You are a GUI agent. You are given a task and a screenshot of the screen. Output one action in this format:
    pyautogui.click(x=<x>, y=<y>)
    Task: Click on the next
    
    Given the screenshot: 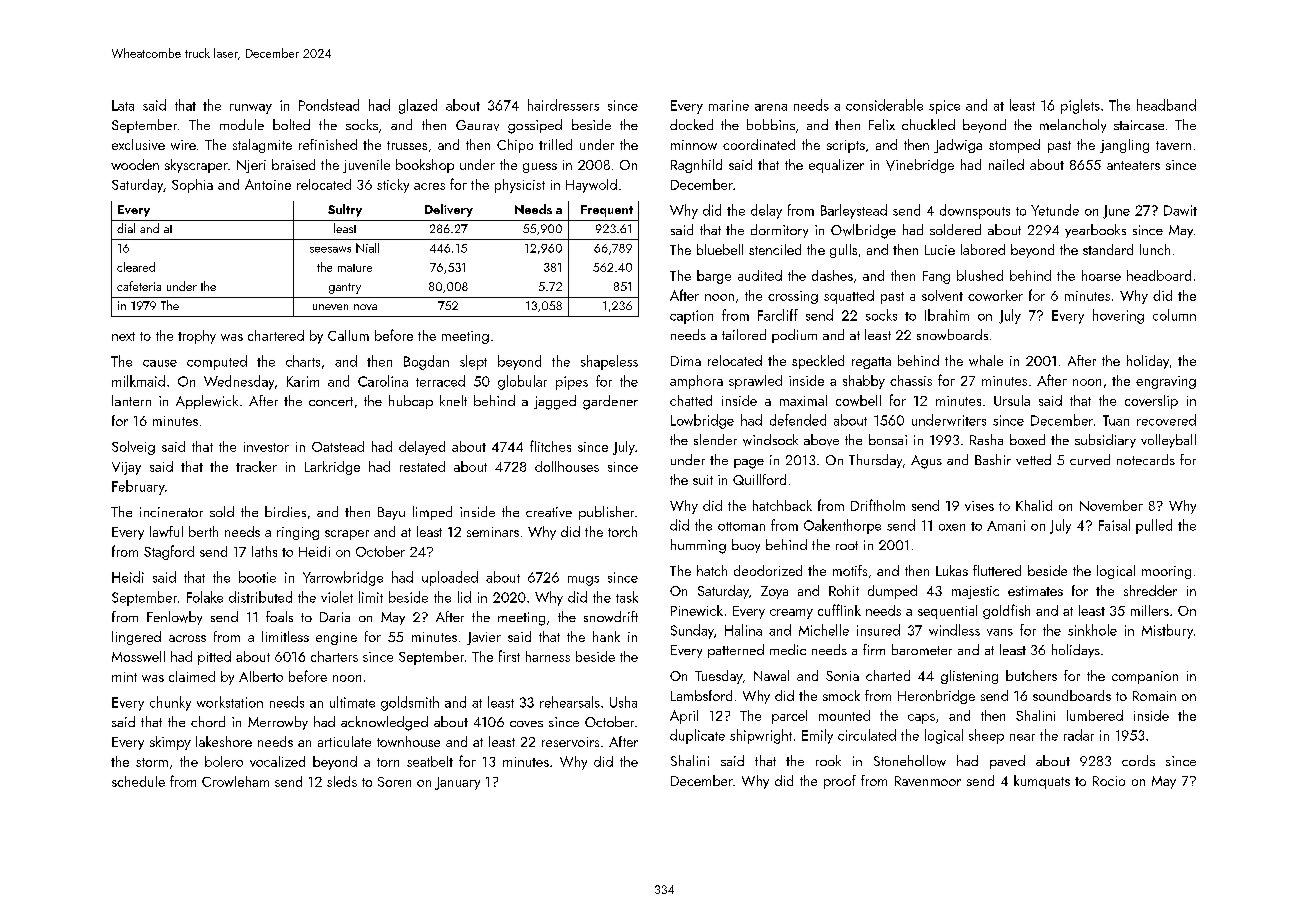 What is the action you would take?
    pyautogui.click(x=123, y=336)
